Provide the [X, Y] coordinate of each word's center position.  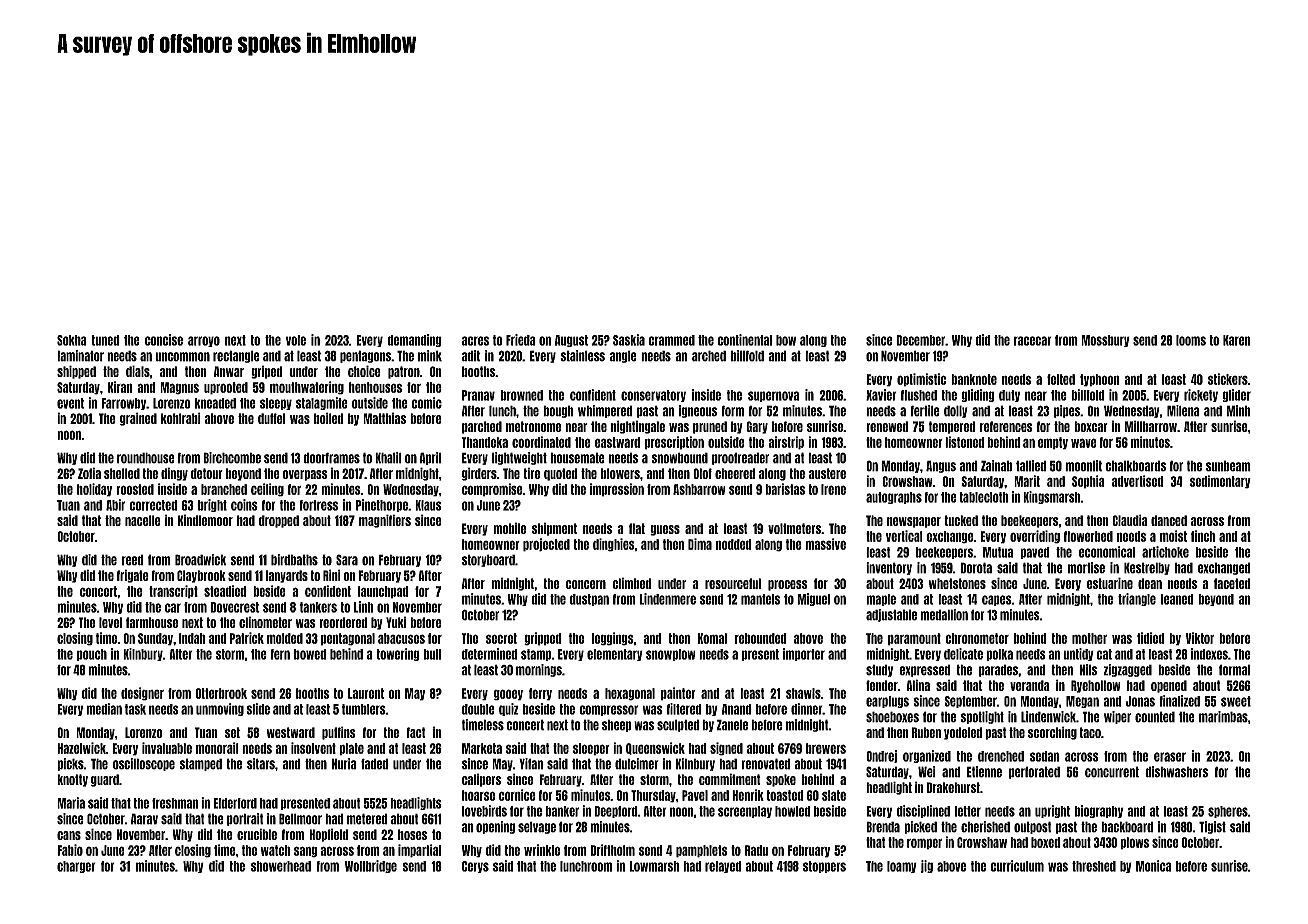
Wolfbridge [371, 866]
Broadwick [200, 560]
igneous [698, 411]
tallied [1031, 466]
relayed [723, 867]
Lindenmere [667, 599]
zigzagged [1127, 670]
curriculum [1017, 866]
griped [267, 372]
